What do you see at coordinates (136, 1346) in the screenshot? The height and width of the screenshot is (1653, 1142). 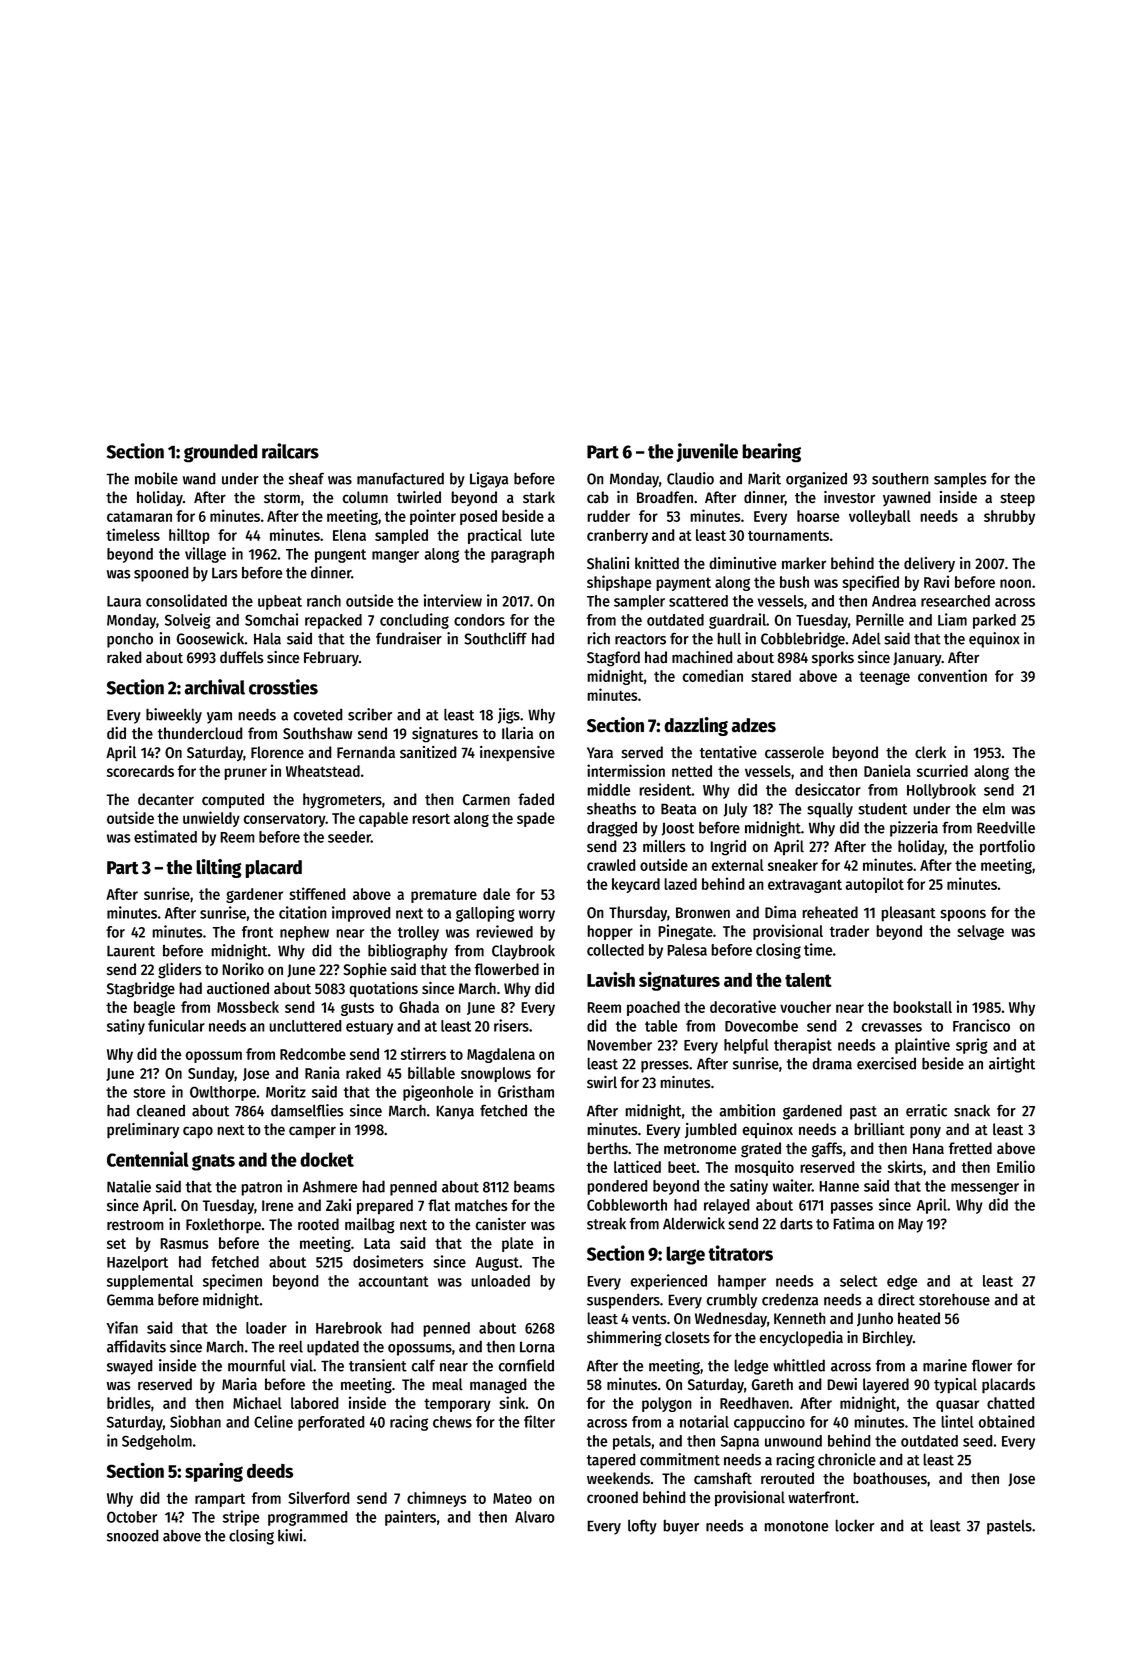 I see `affidavits` at bounding box center [136, 1346].
